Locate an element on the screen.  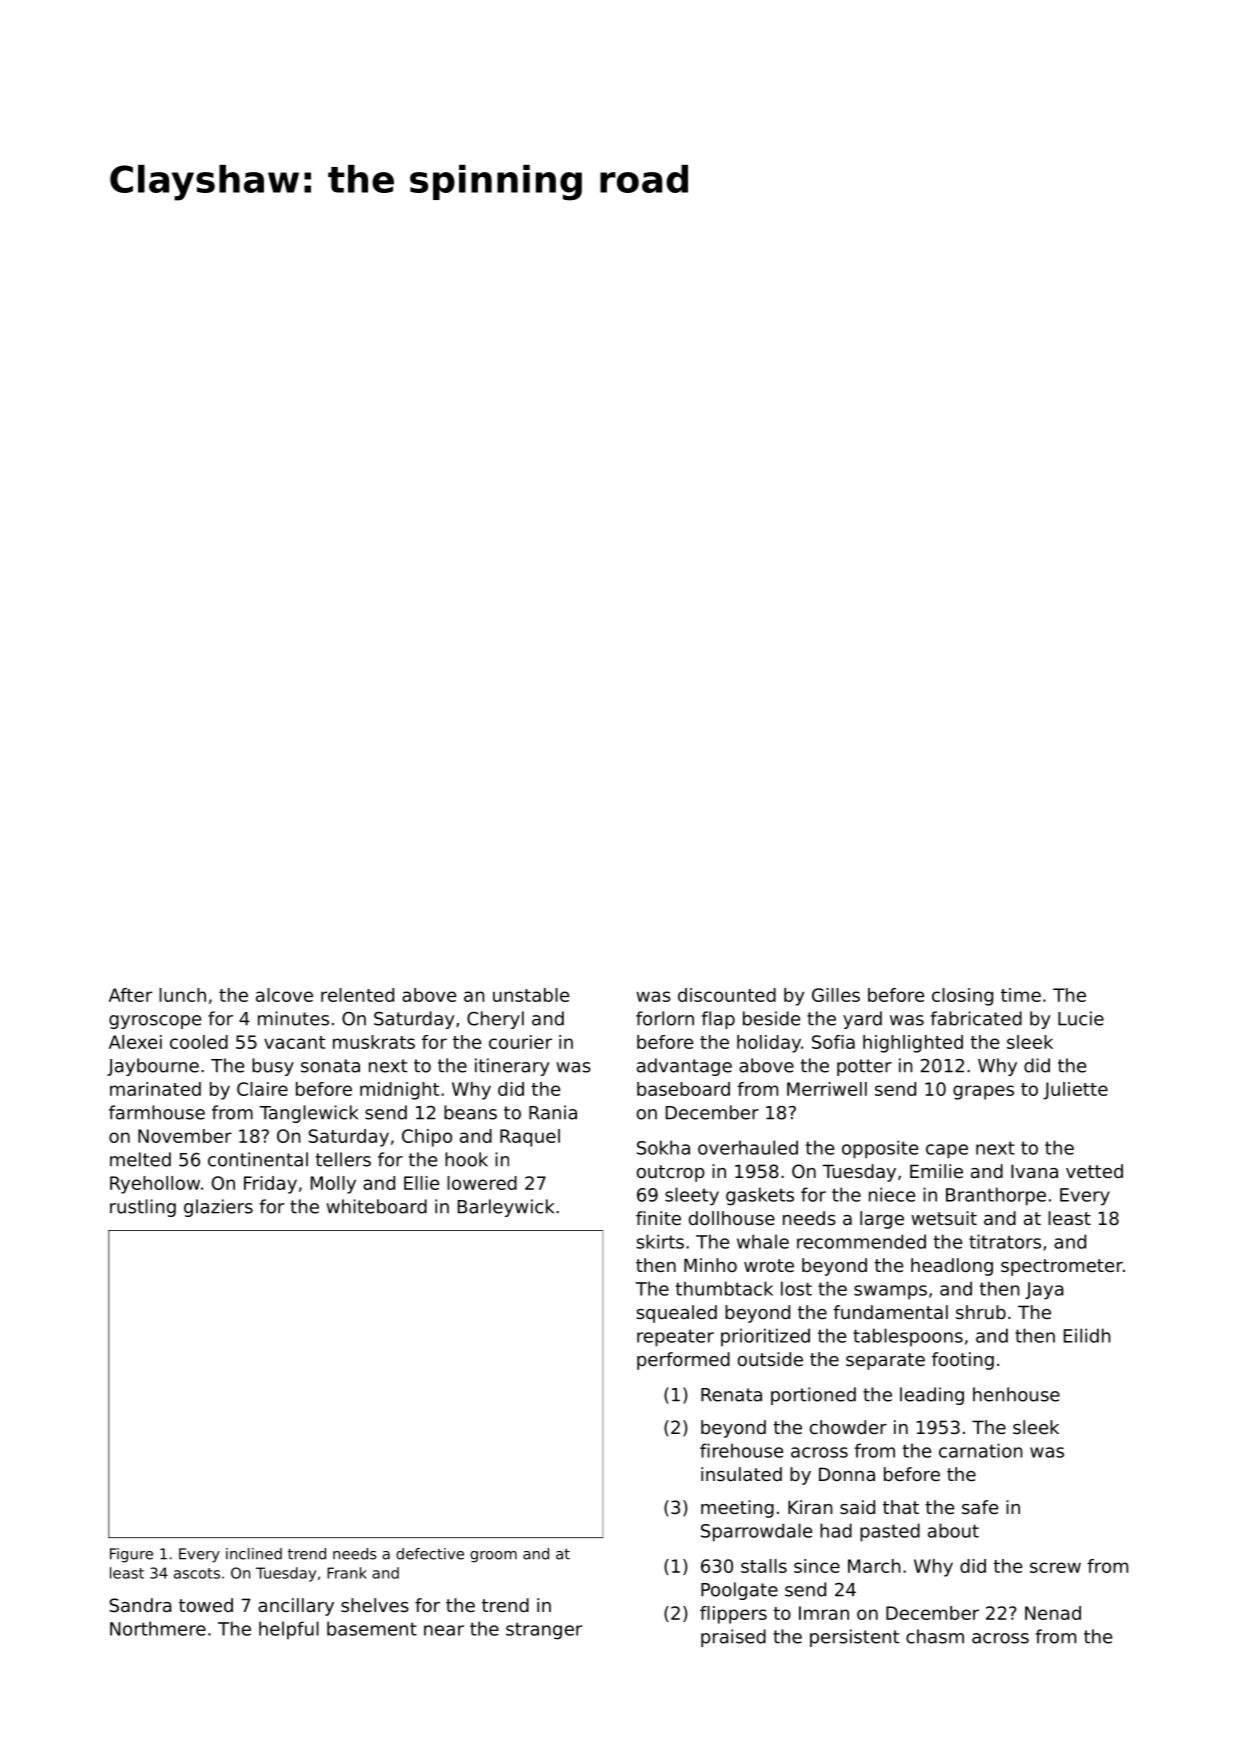
persistent is located at coordinates (854, 1638).
